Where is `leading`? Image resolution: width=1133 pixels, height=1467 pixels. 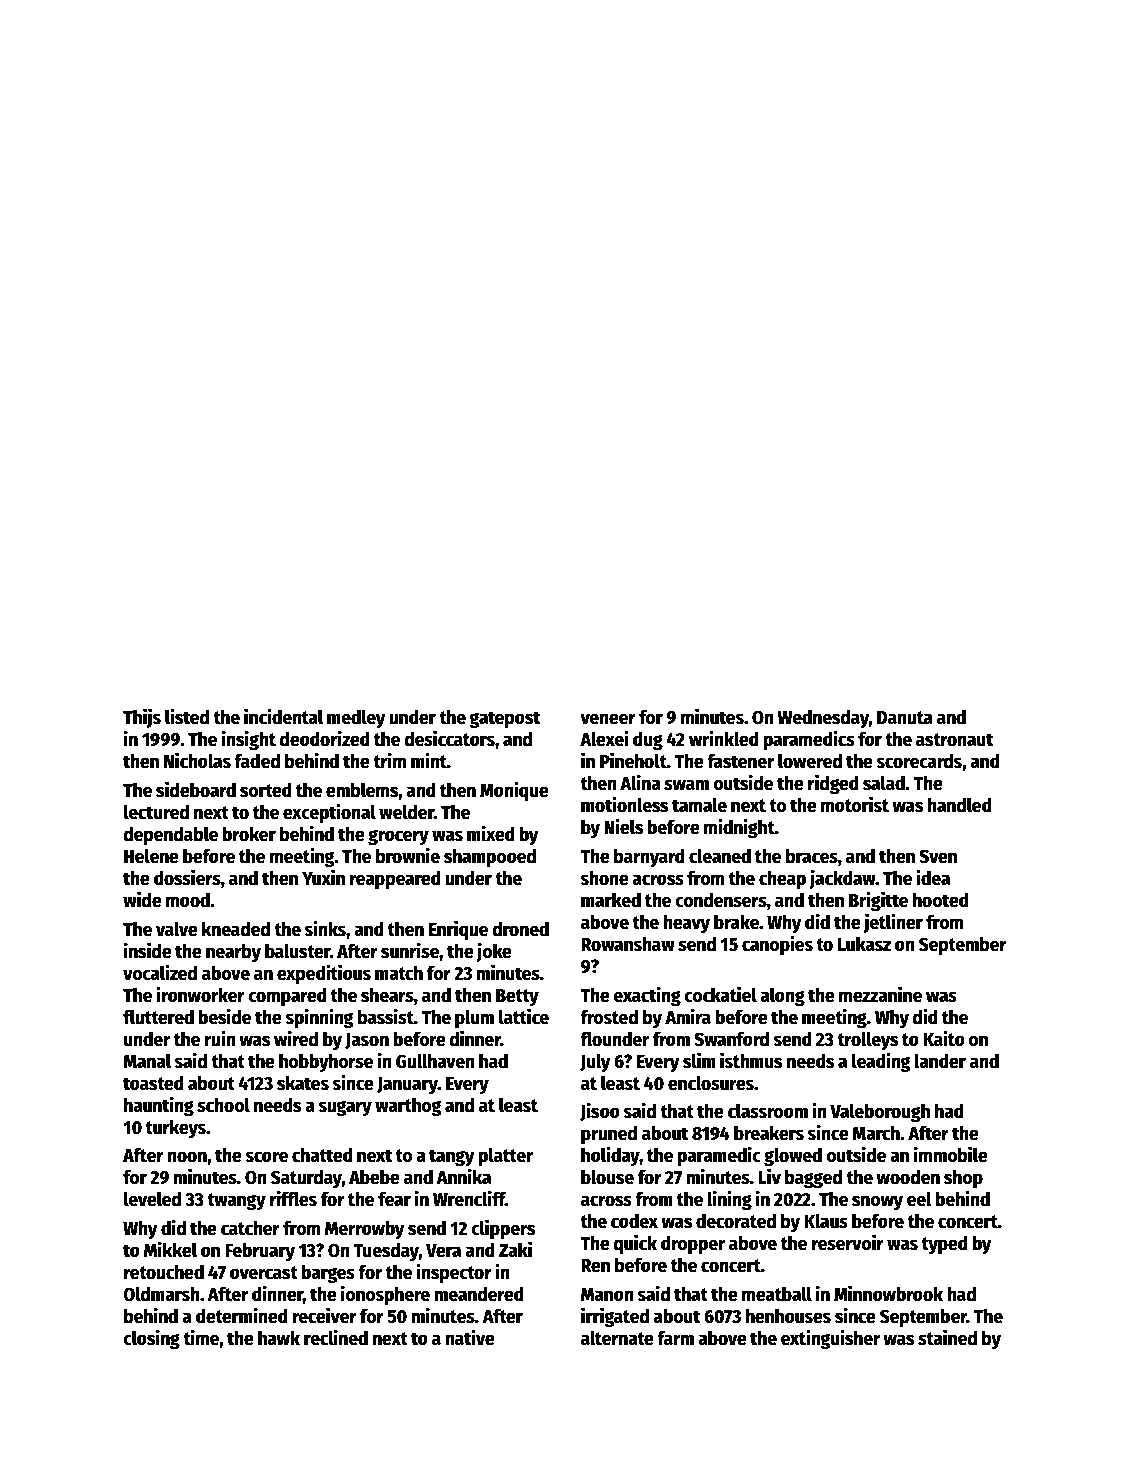 leading is located at coordinates (881, 1062).
